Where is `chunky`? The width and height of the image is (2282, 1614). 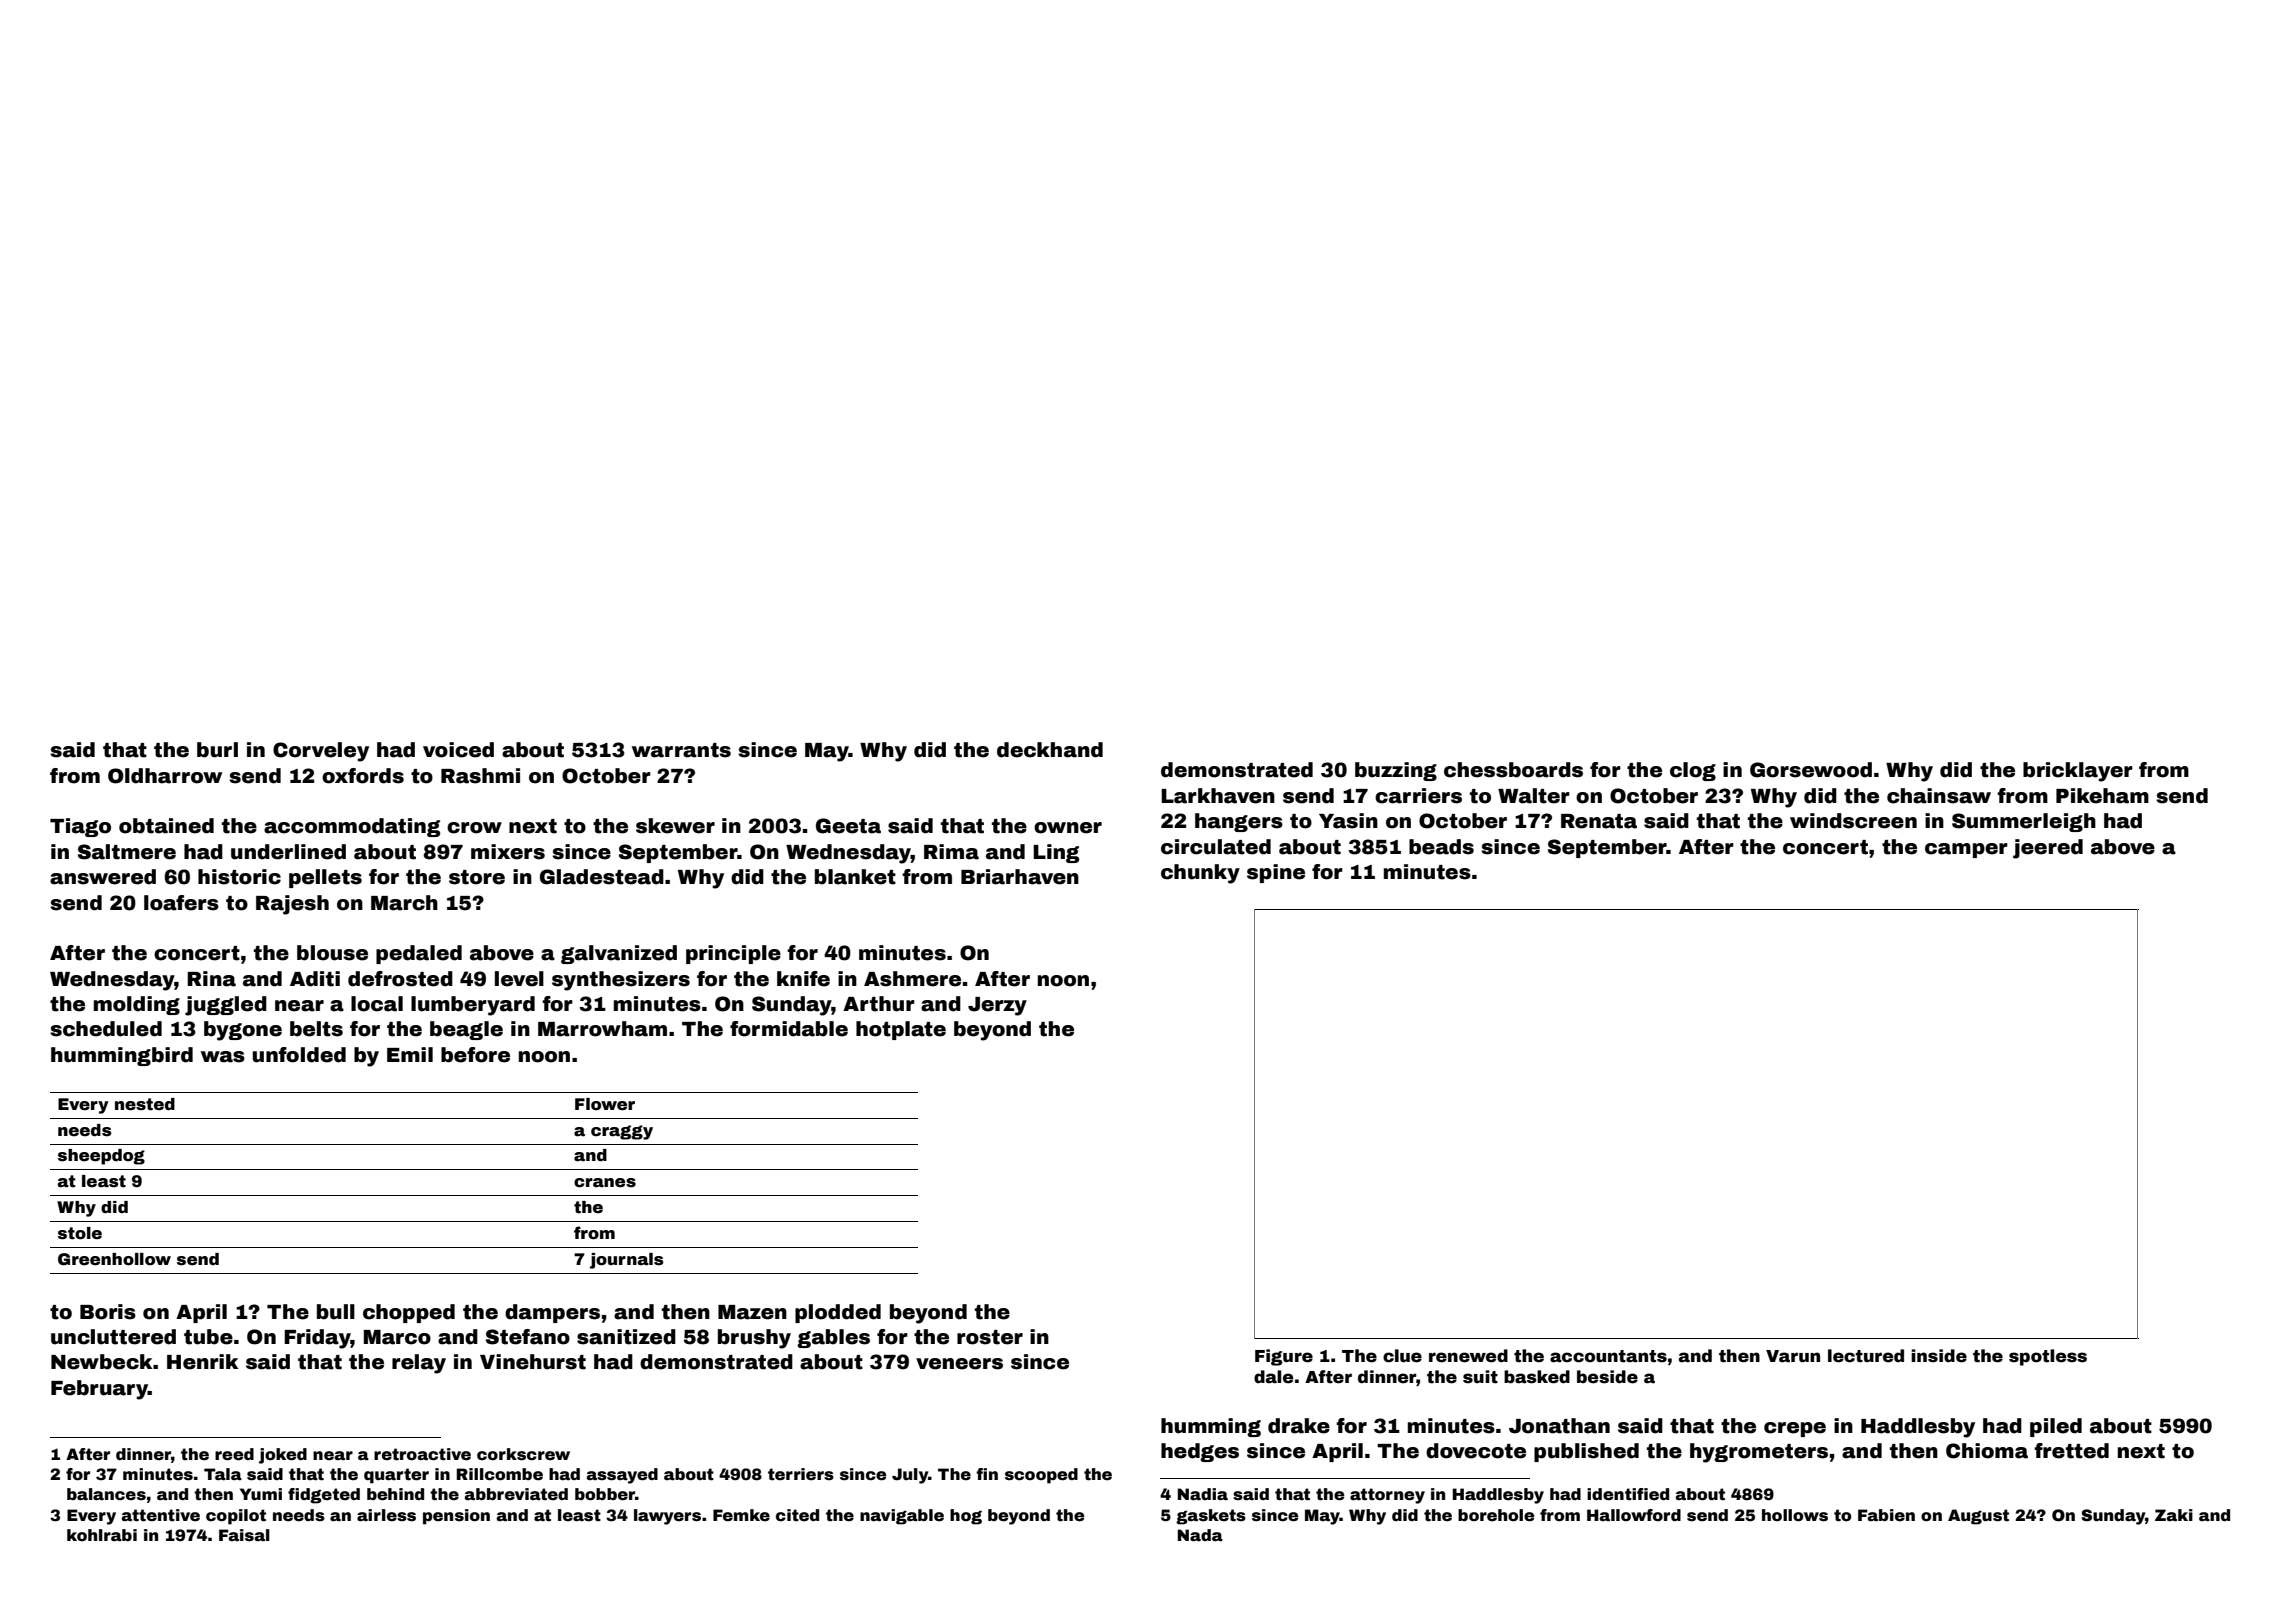
chunky is located at coordinates (1200, 874).
